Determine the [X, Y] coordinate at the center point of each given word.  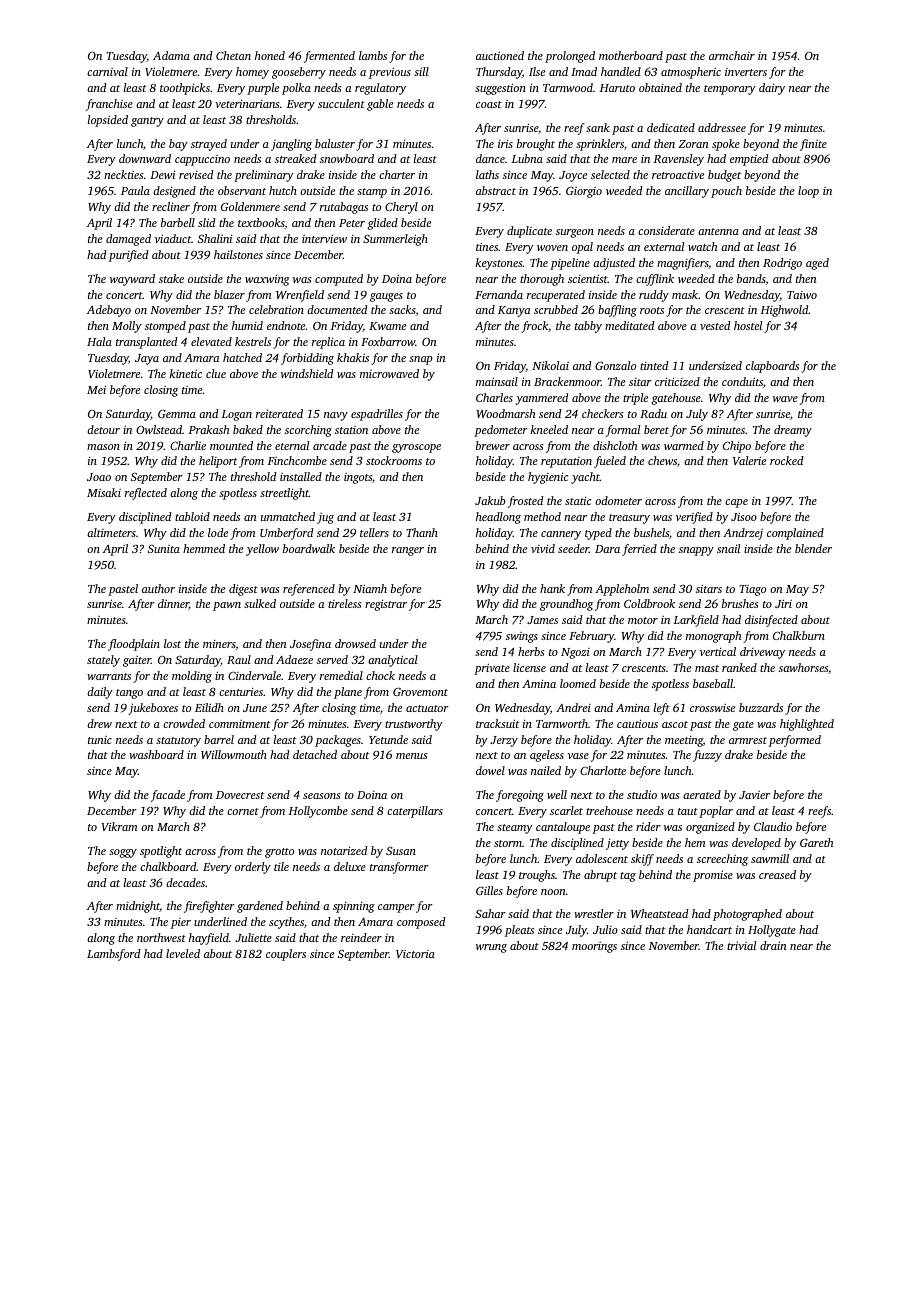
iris [505, 143]
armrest [748, 740]
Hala [99, 341]
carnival [107, 71]
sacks [402, 310]
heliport [218, 462]
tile [281, 866]
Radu [653, 413]
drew [99, 723]
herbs [531, 651]
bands [751, 279]
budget [724, 176]
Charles [494, 397]
